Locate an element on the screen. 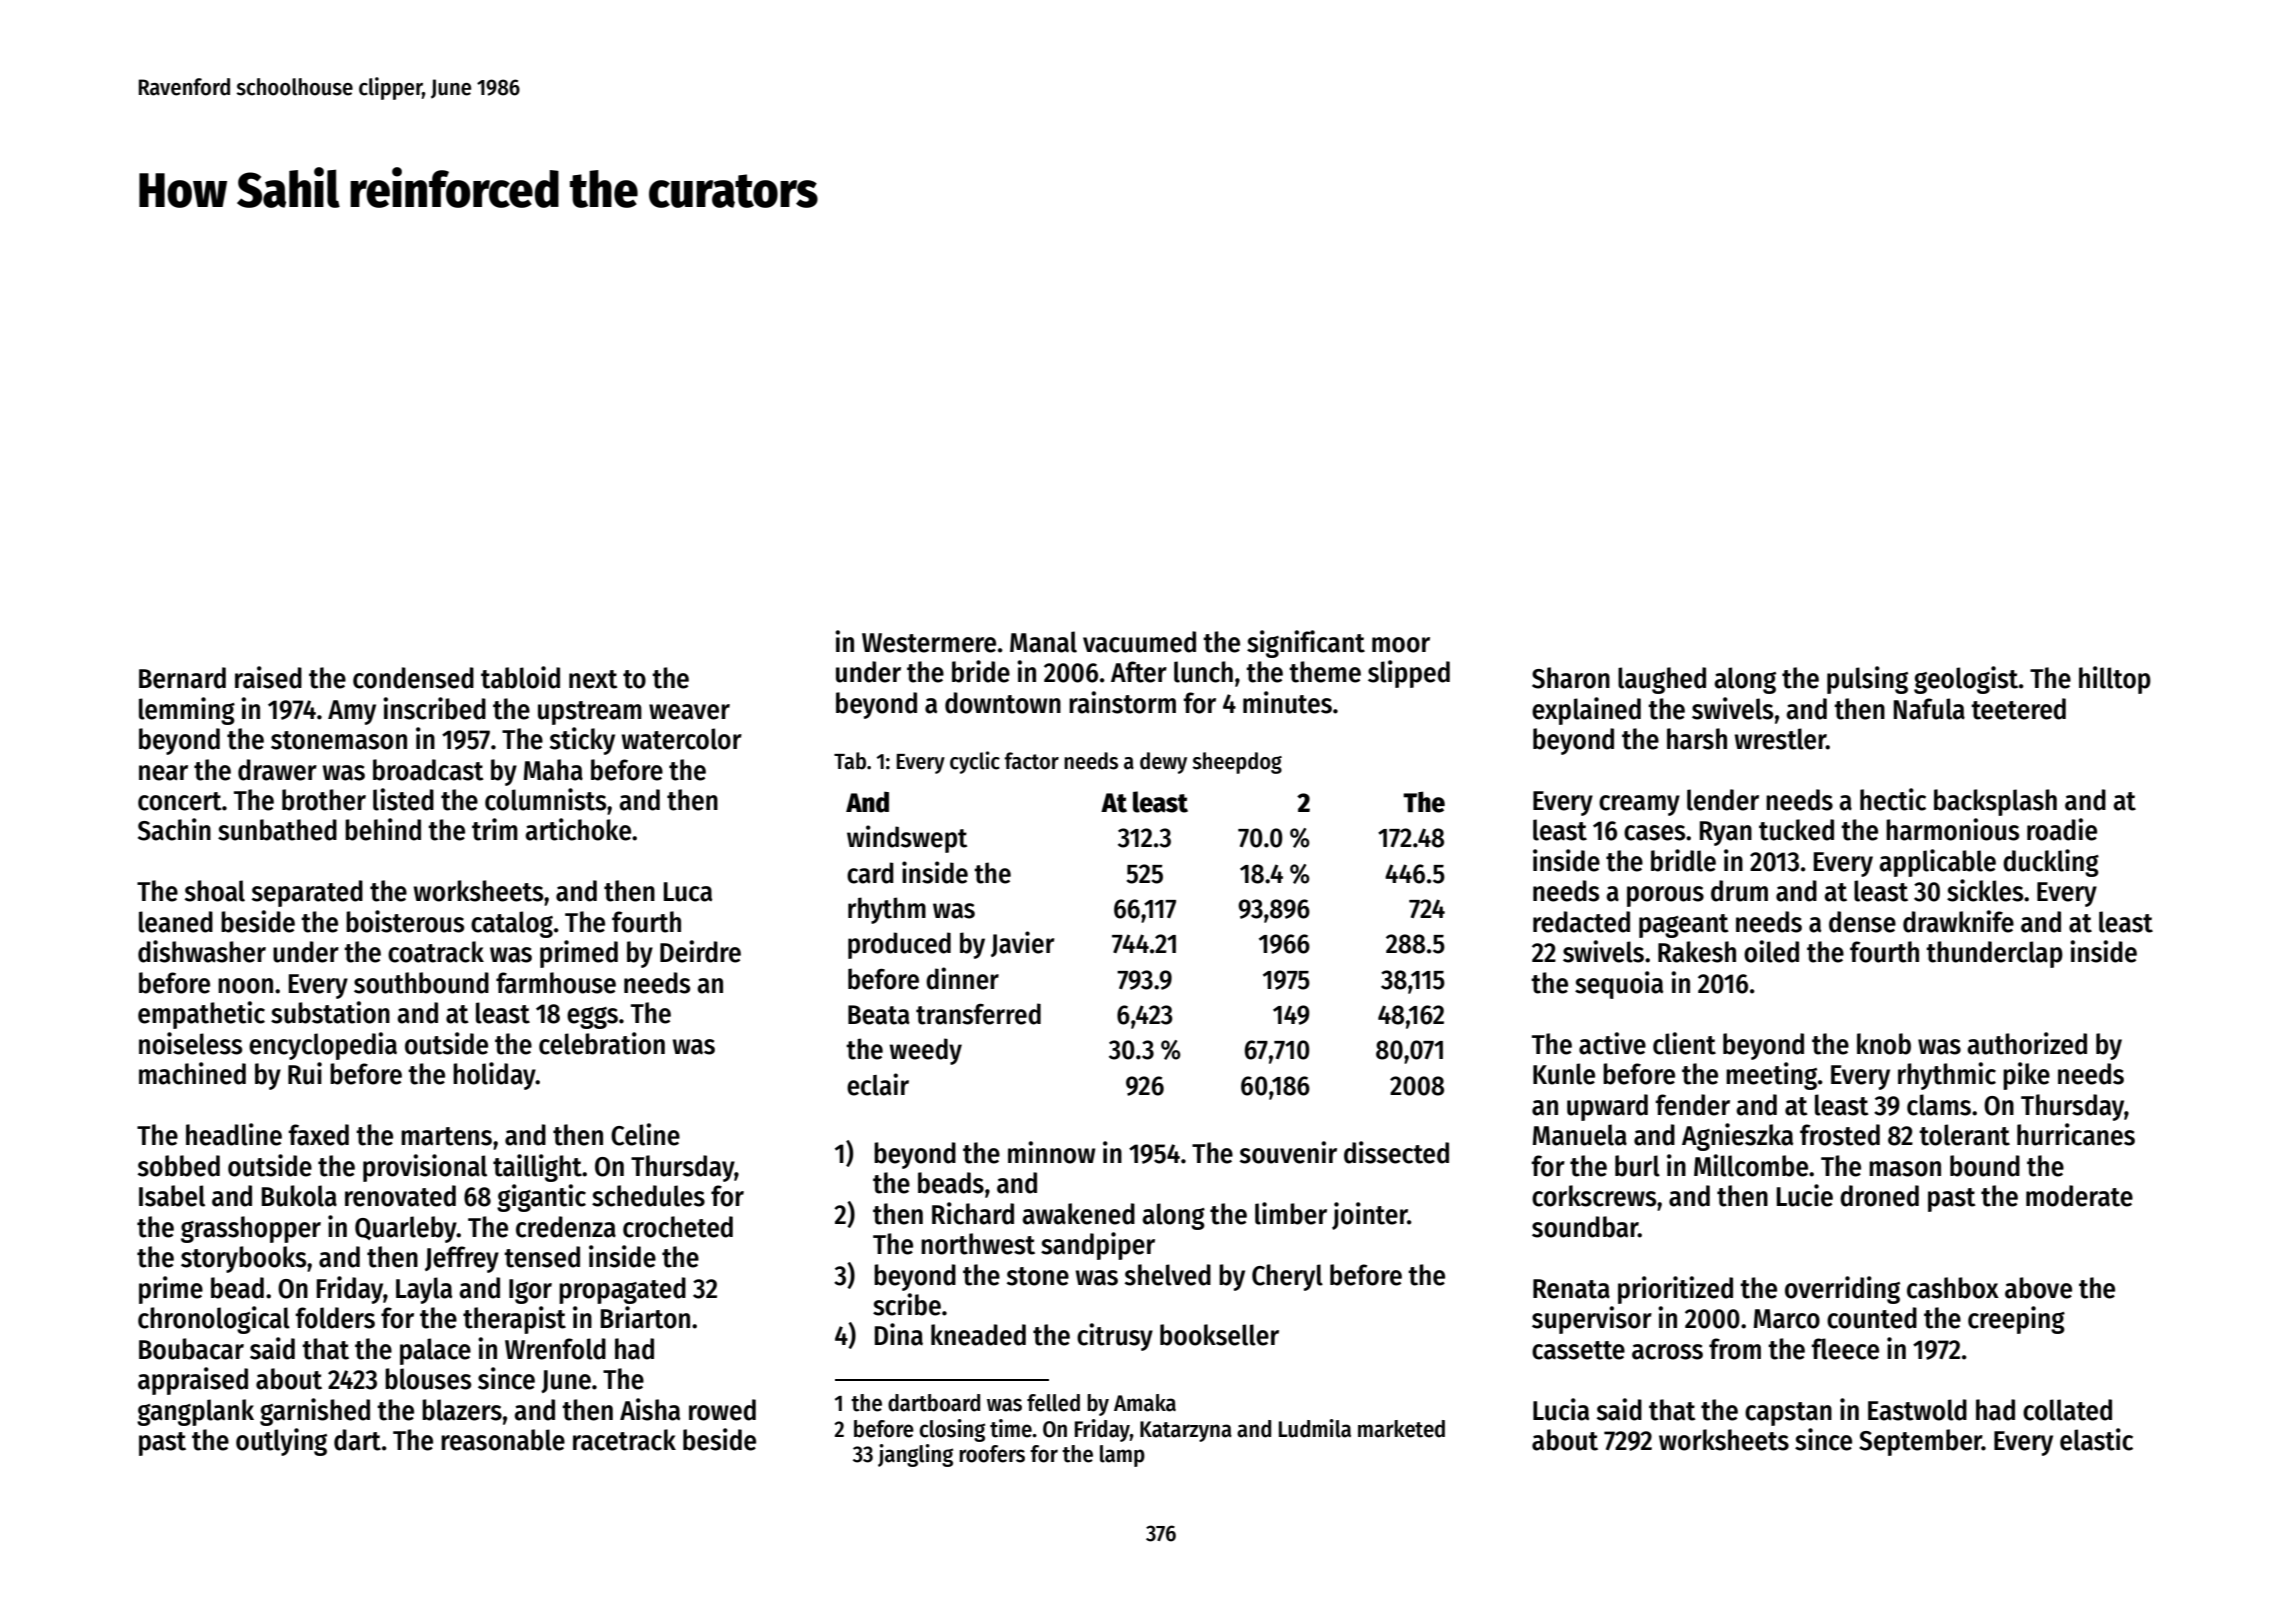 This screenshot has width=2292, height=1620. watercolor is located at coordinates (681, 739).
